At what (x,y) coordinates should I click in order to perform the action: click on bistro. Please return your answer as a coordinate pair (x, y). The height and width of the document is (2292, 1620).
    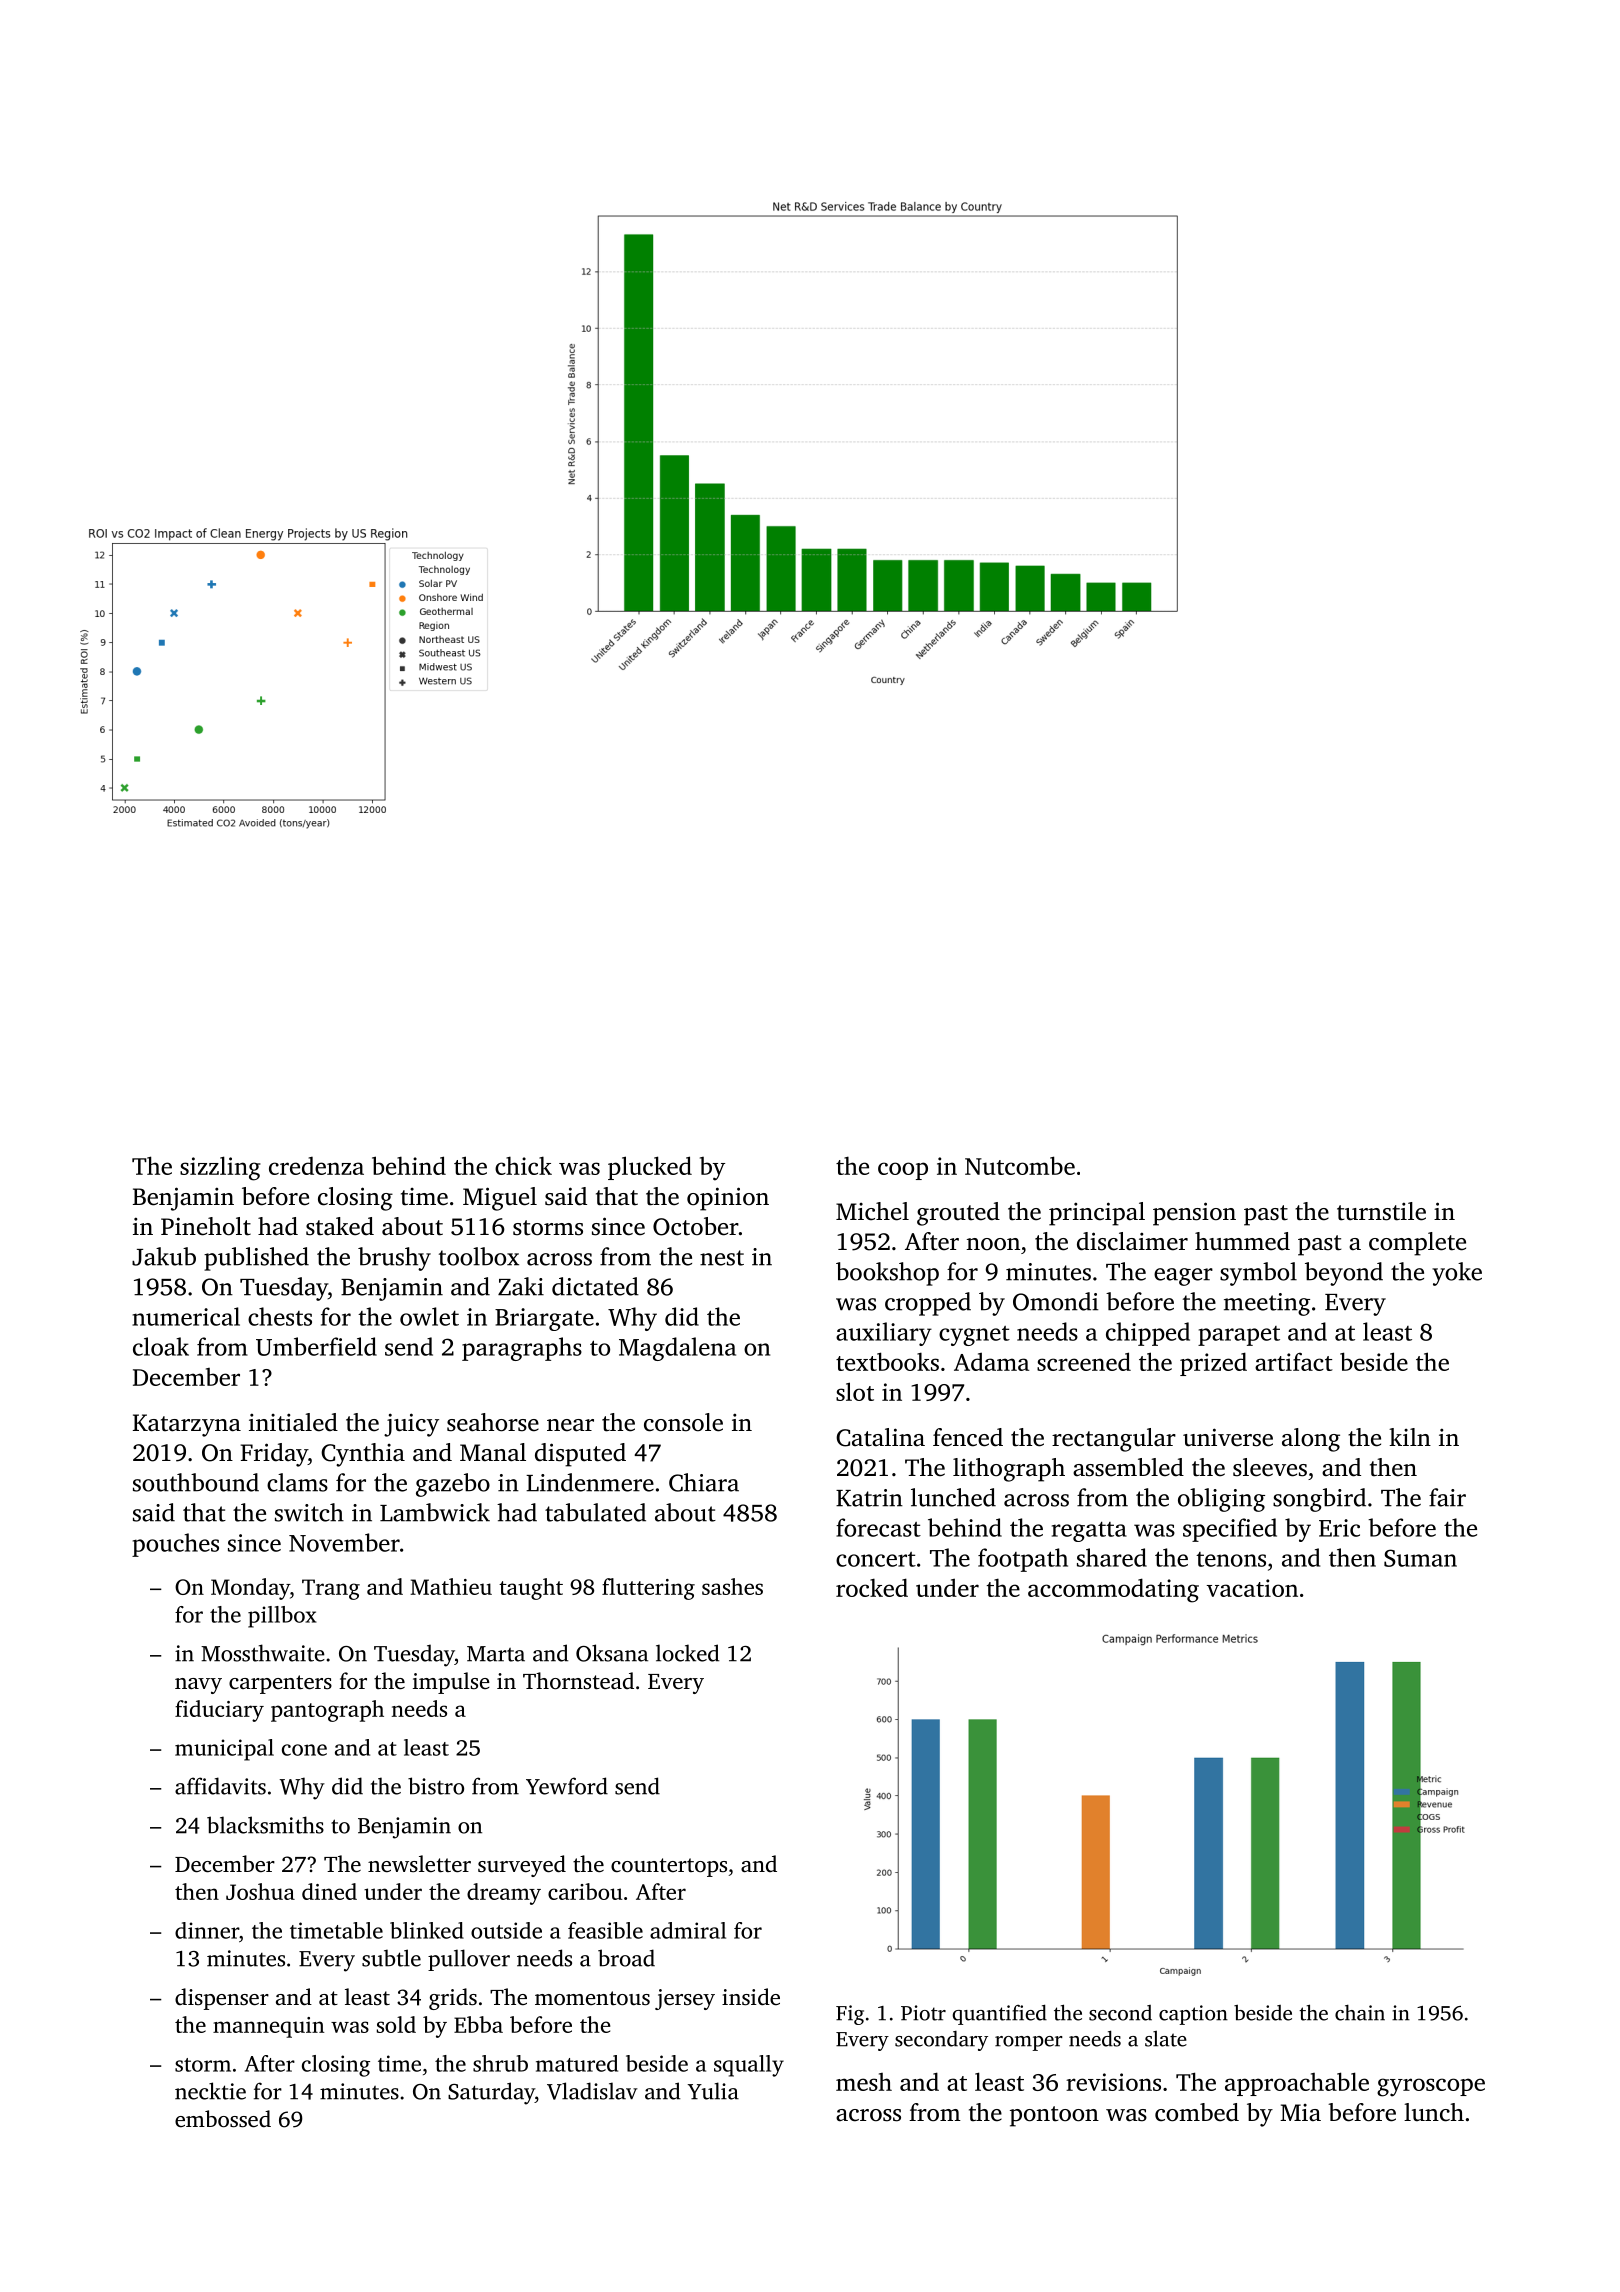
    Looking at the image, I should click on (436, 1786).
